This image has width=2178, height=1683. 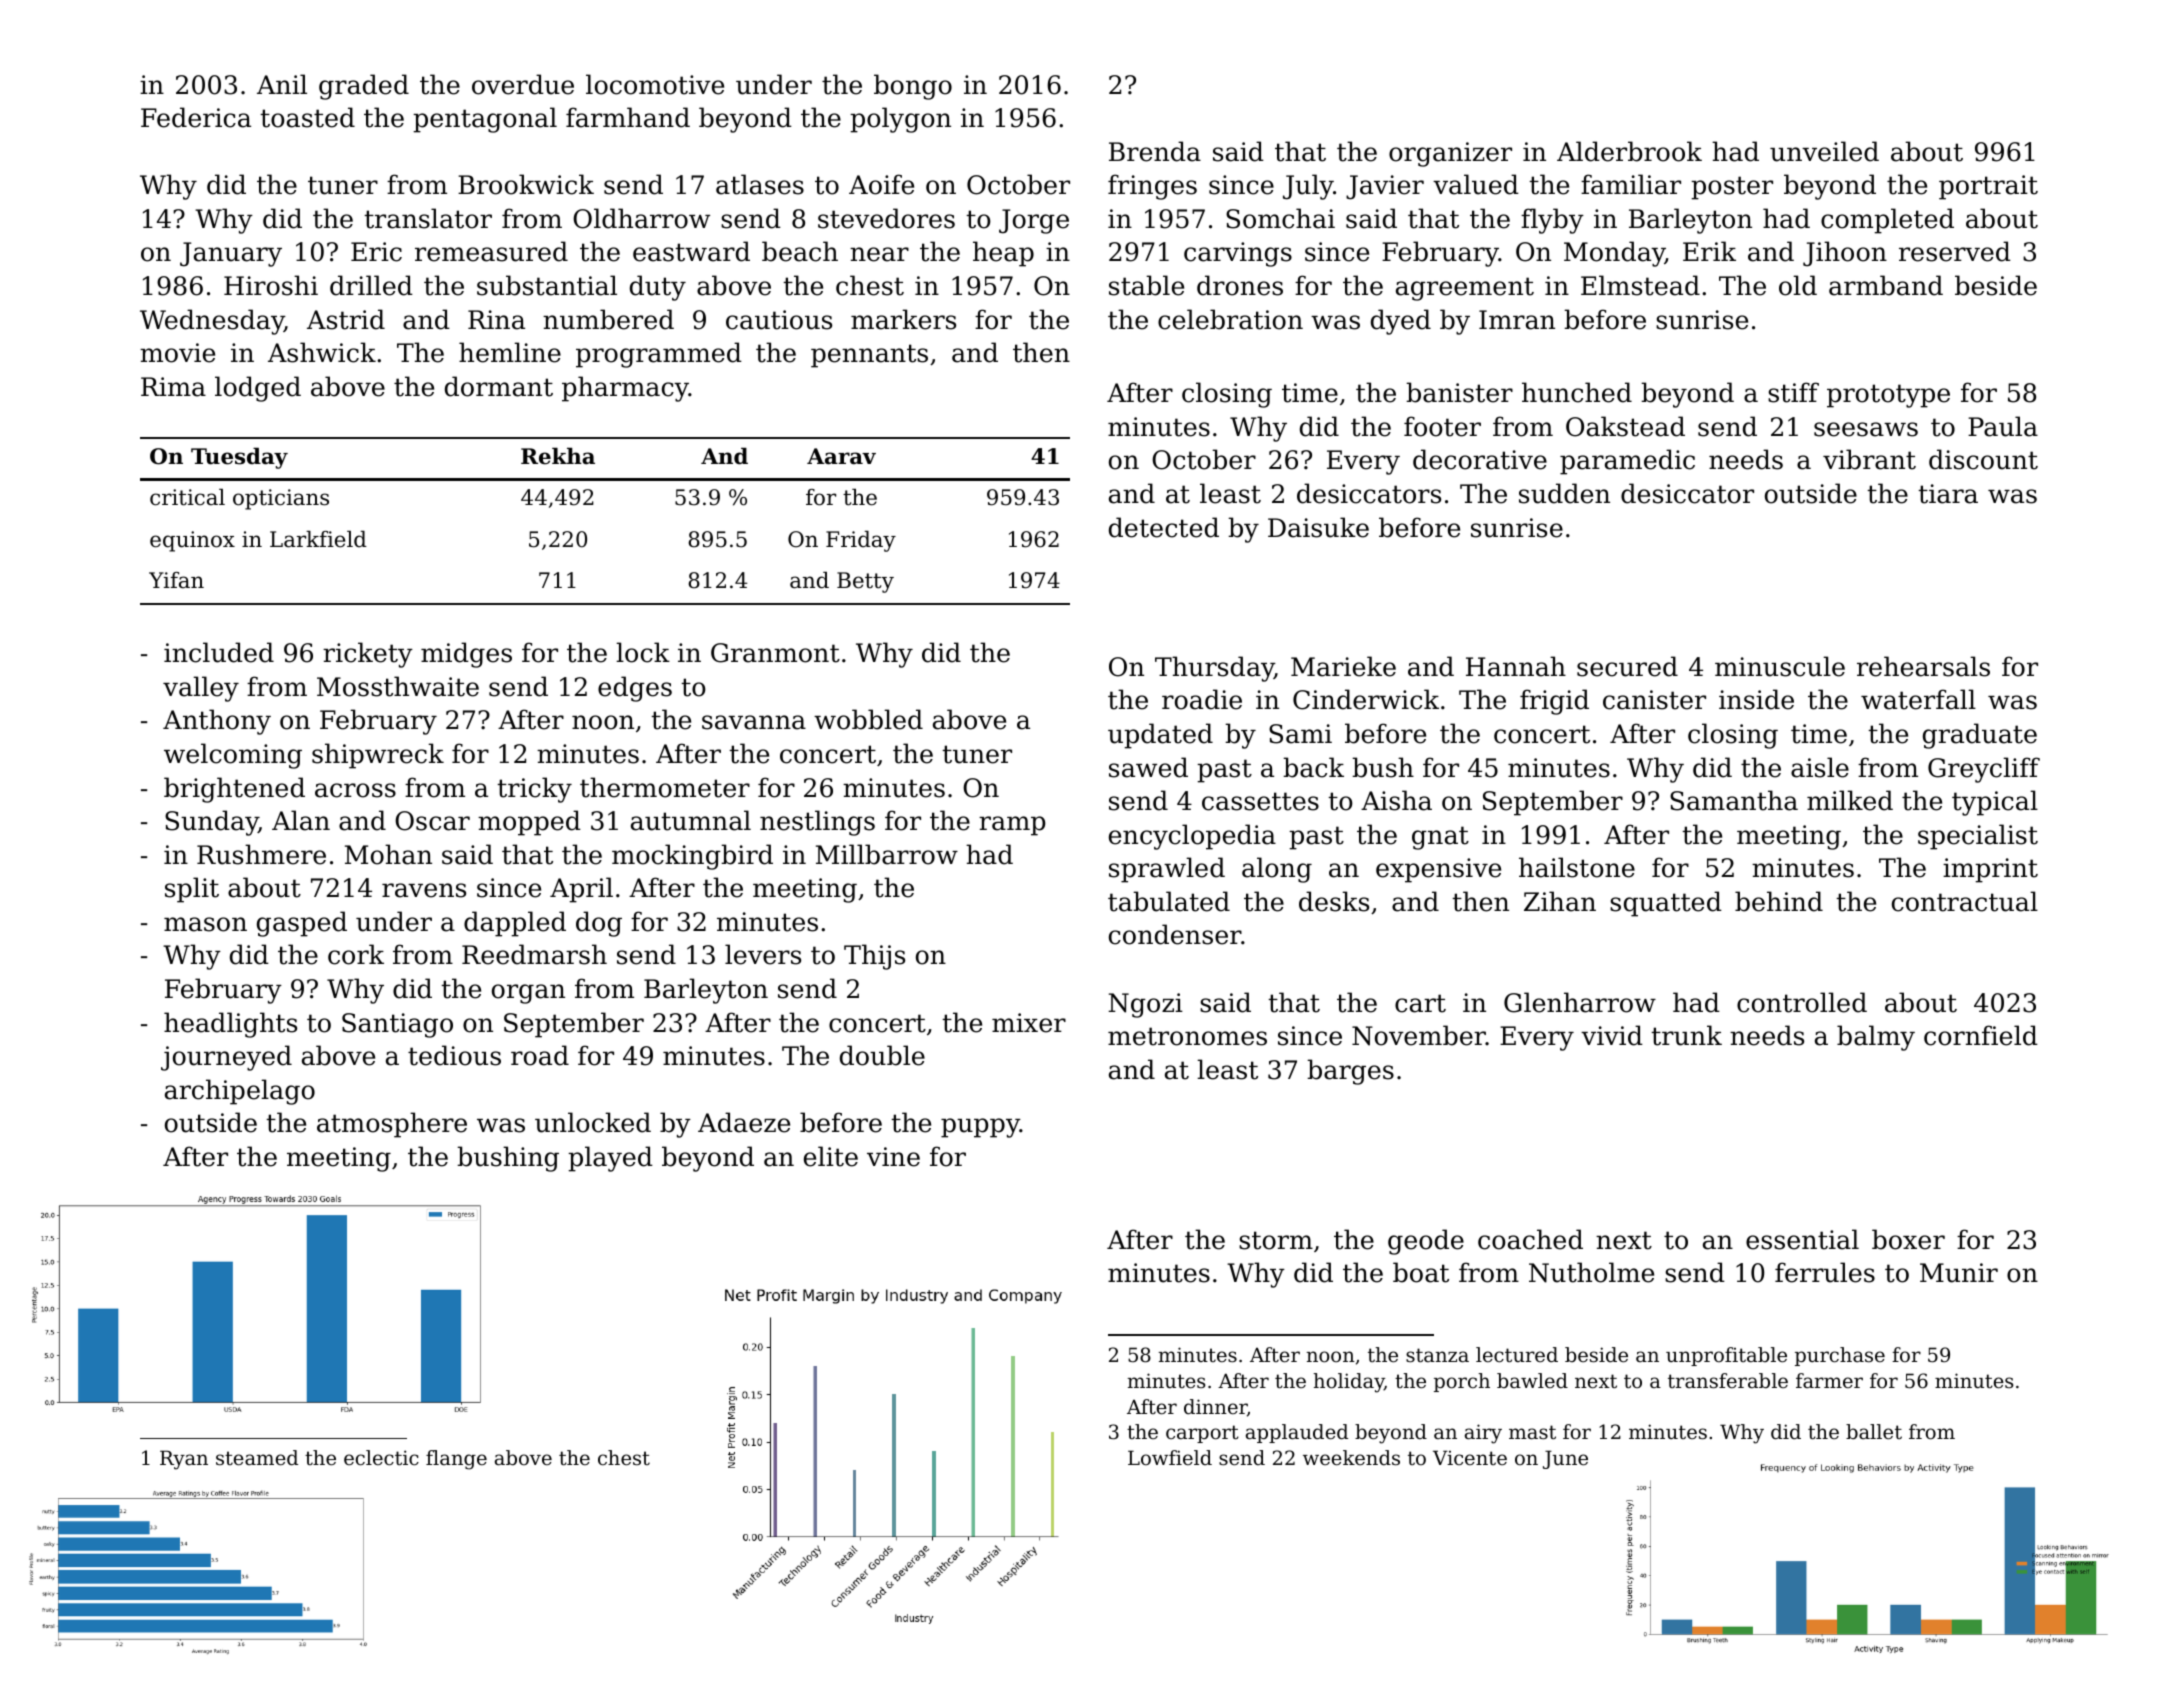 I want to click on Hiroshi, so click(x=271, y=285).
